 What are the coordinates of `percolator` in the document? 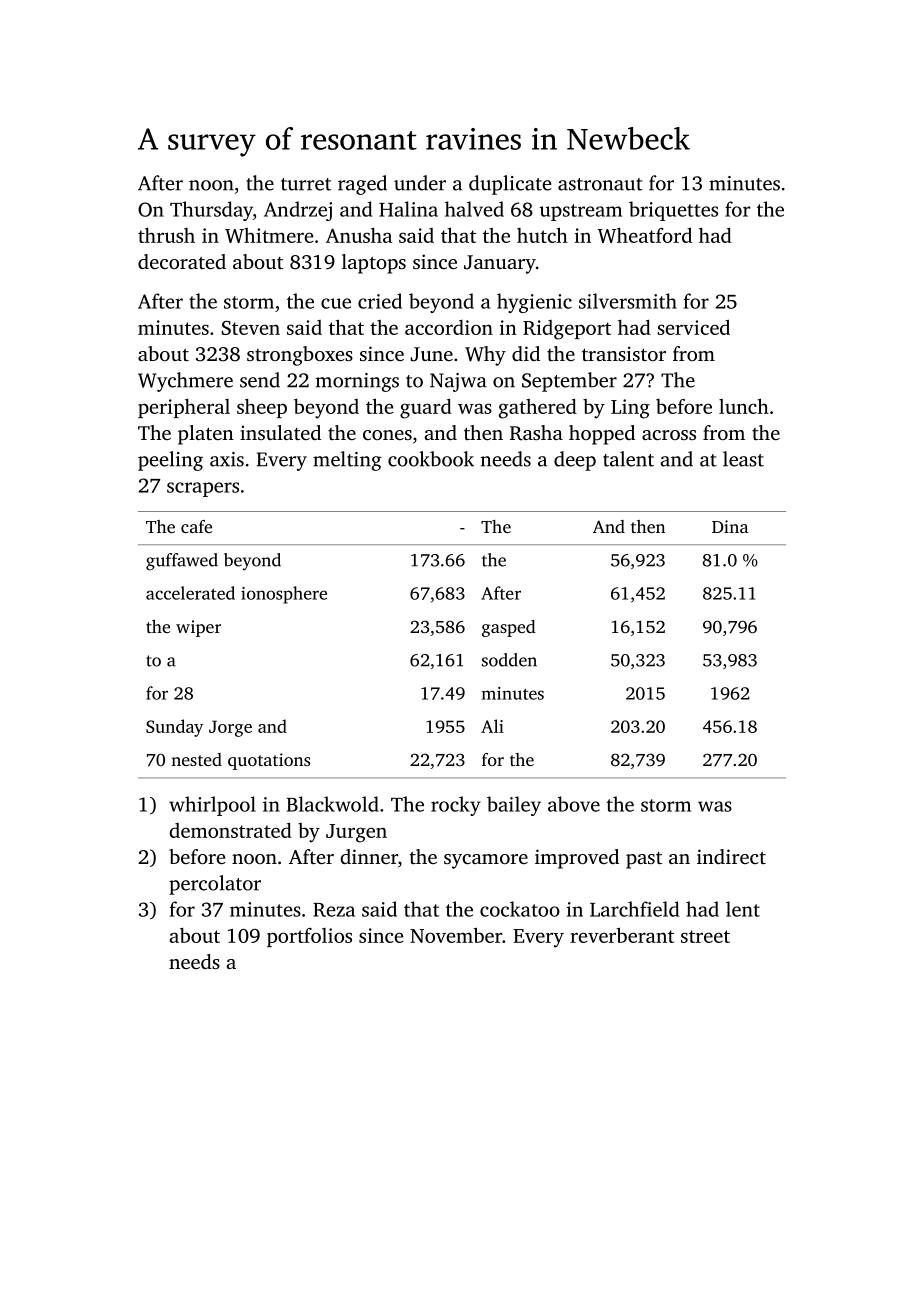 It's located at (215, 885).
